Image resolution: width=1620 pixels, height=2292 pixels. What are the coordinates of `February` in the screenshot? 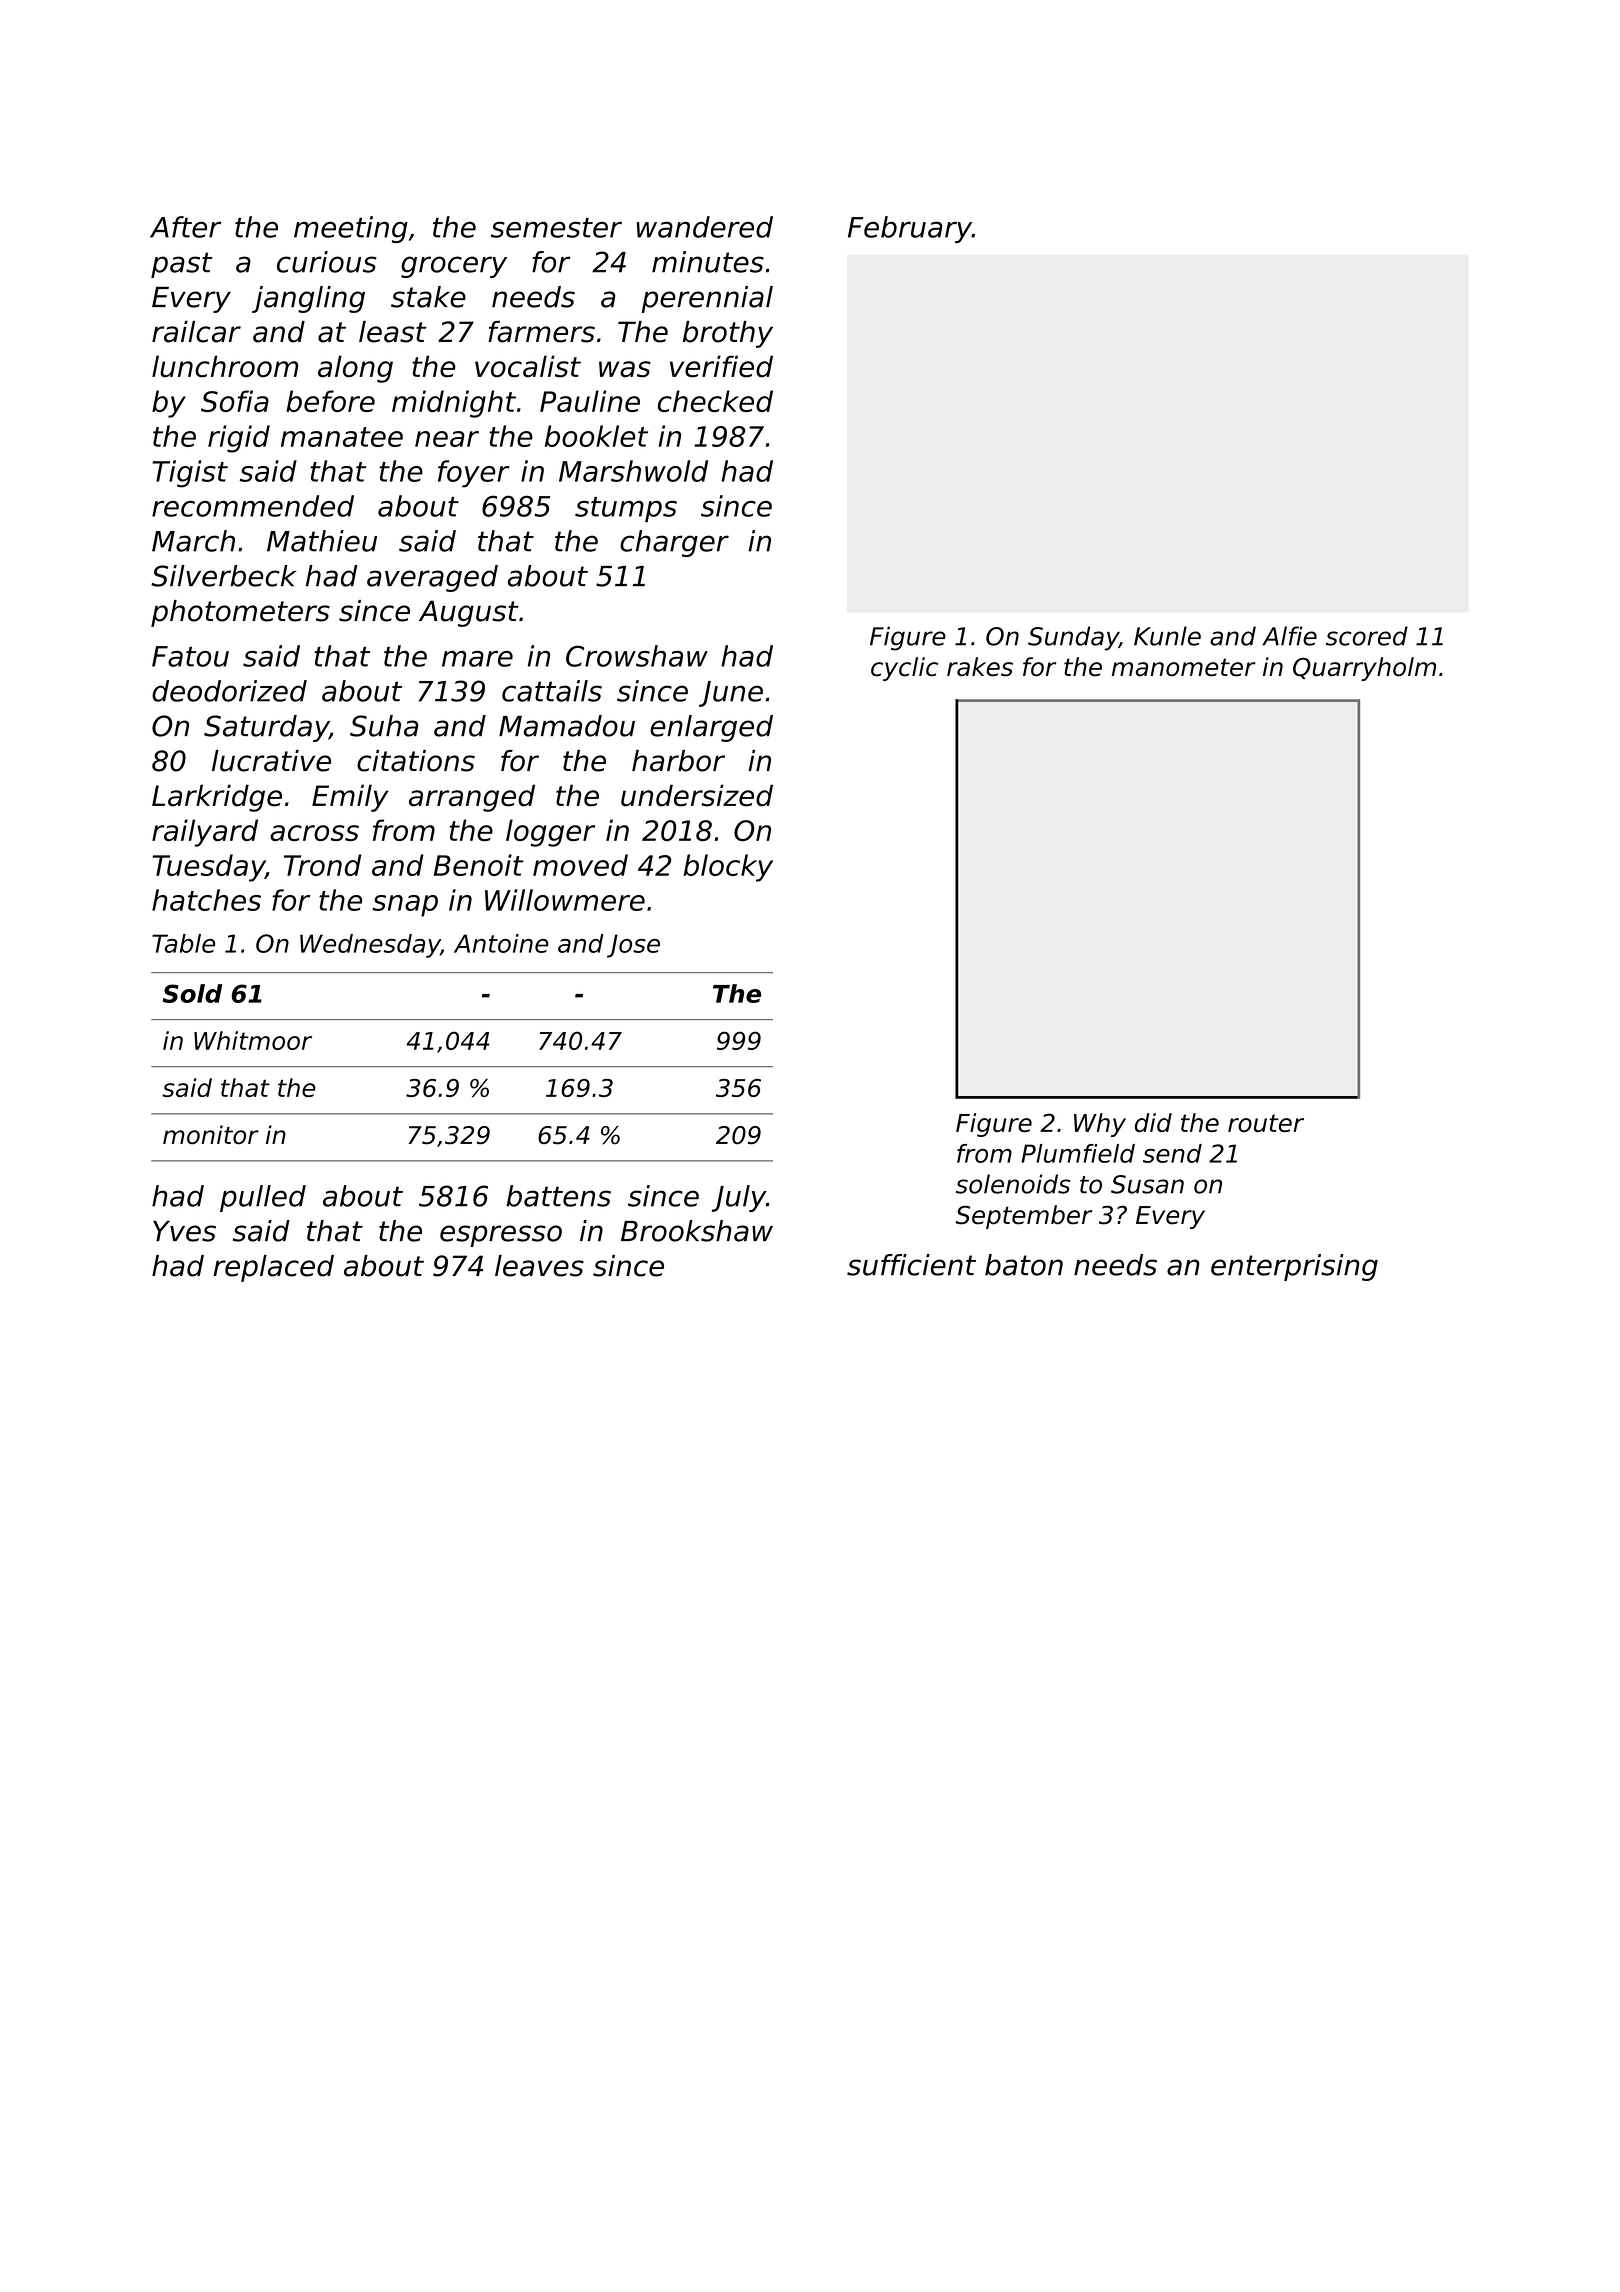 It's located at (910, 229).
